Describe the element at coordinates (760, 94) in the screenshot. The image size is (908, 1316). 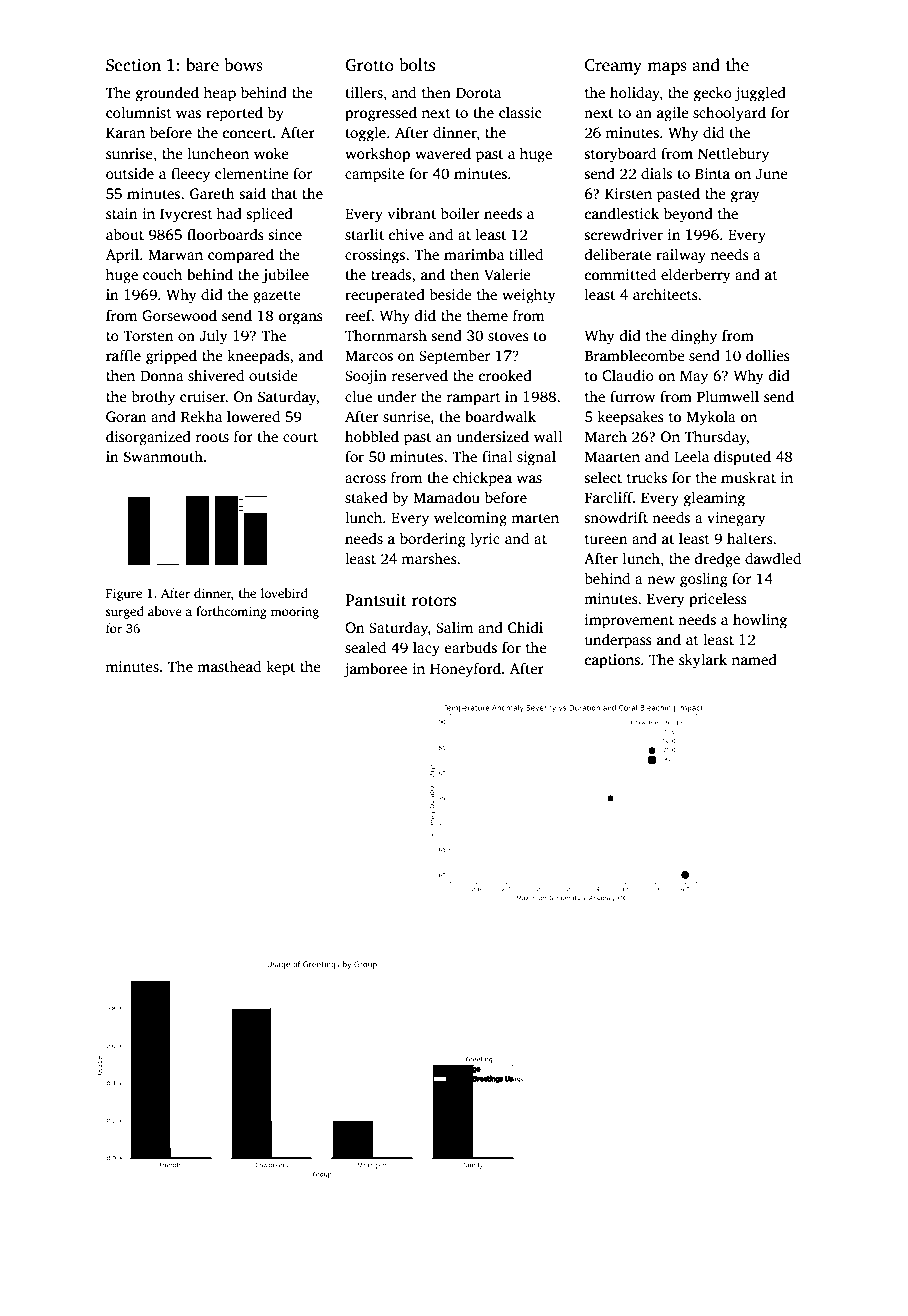
I see `juggled` at that location.
